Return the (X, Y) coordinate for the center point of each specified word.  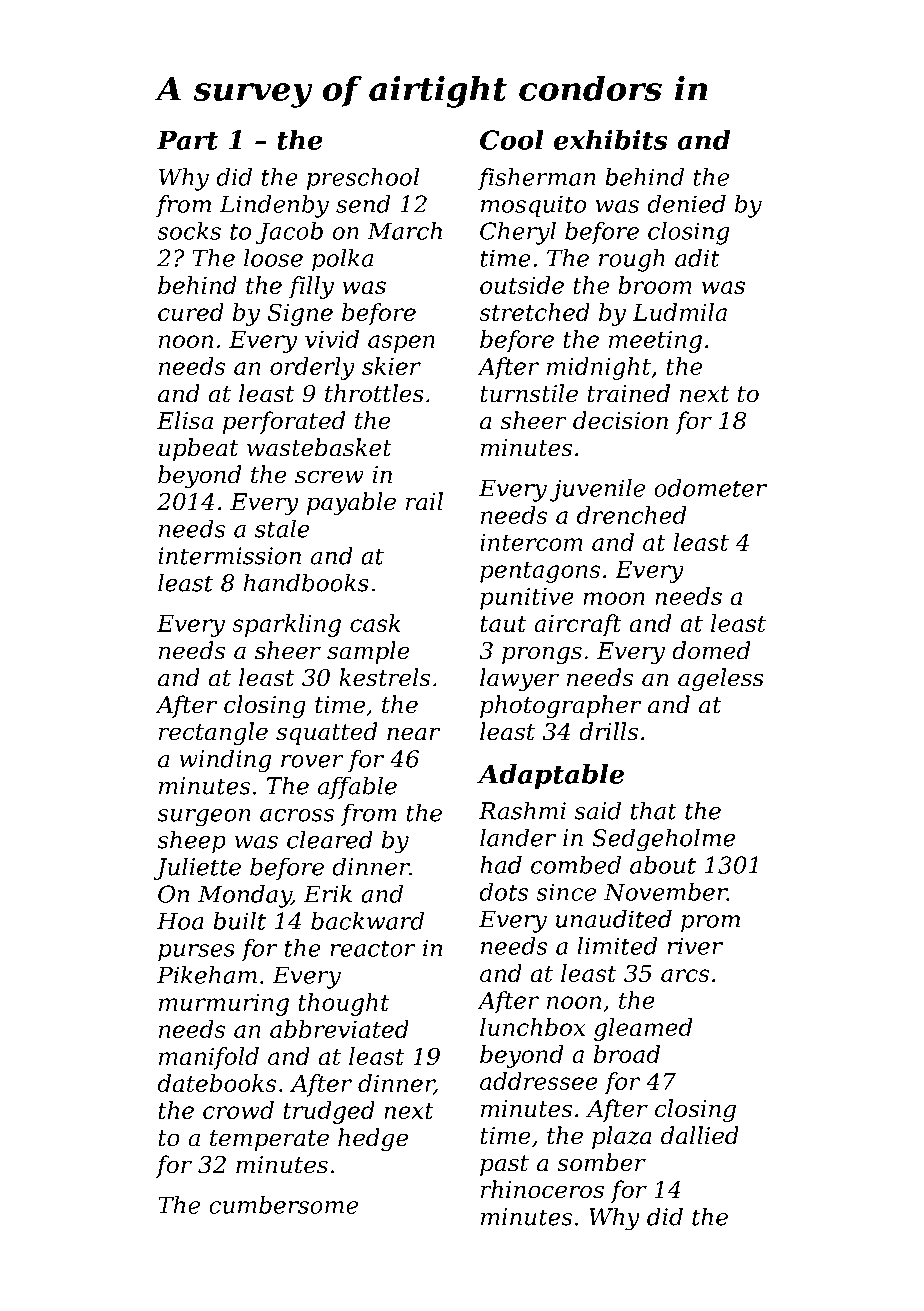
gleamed (643, 1029)
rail (424, 501)
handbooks (306, 582)
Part (187, 140)
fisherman (537, 179)
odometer (710, 488)
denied (686, 204)
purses (196, 953)
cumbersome (283, 1205)
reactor (372, 949)
